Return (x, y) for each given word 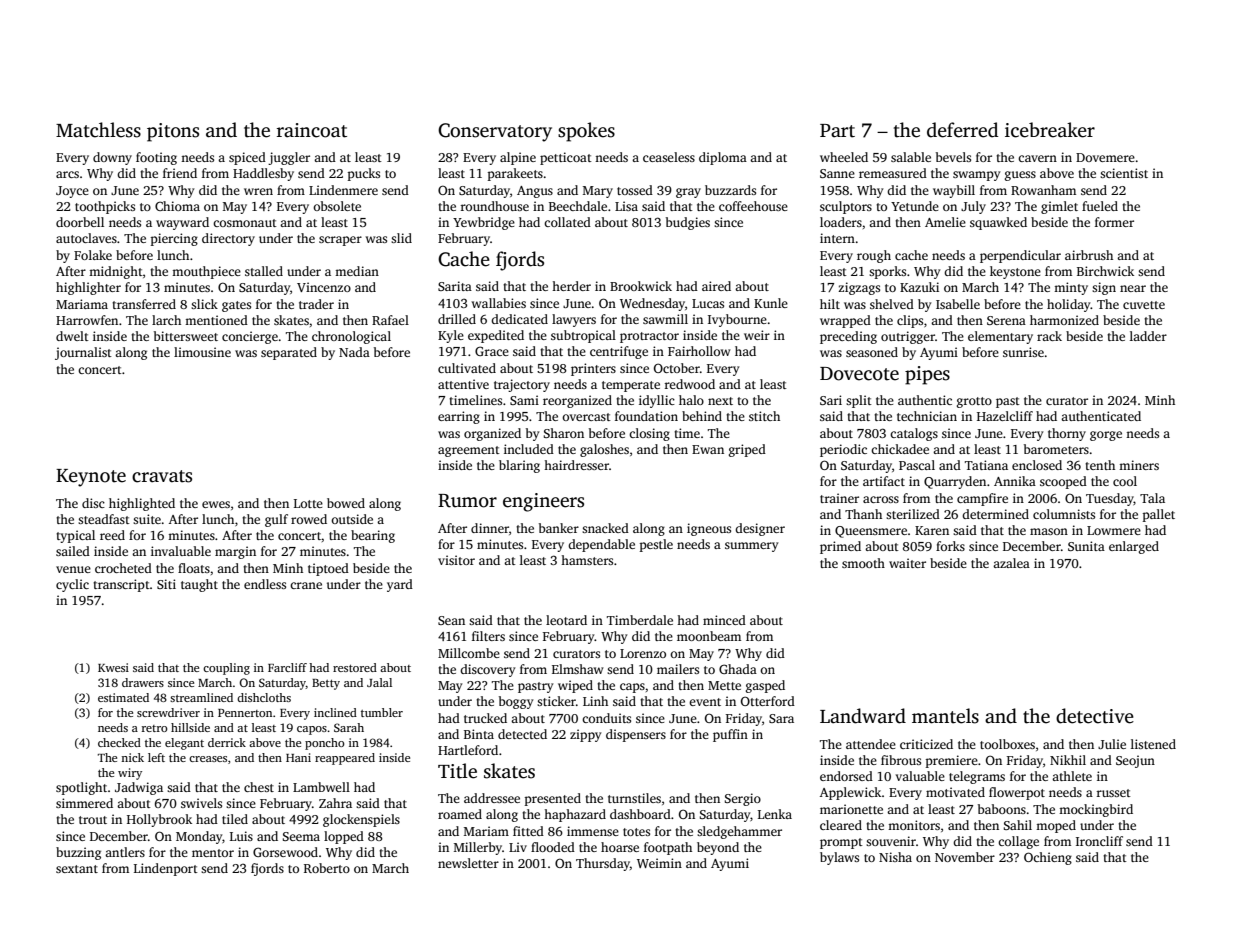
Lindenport (166, 869)
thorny (1067, 434)
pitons (173, 132)
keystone (1015, 272)
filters (488, 636)
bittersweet (186, 336)
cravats (162, 476)
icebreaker (1050, 130)
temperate (631, 386)
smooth (863, 563)
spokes (586, 132)
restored (355, 667)
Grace (492, 351)
